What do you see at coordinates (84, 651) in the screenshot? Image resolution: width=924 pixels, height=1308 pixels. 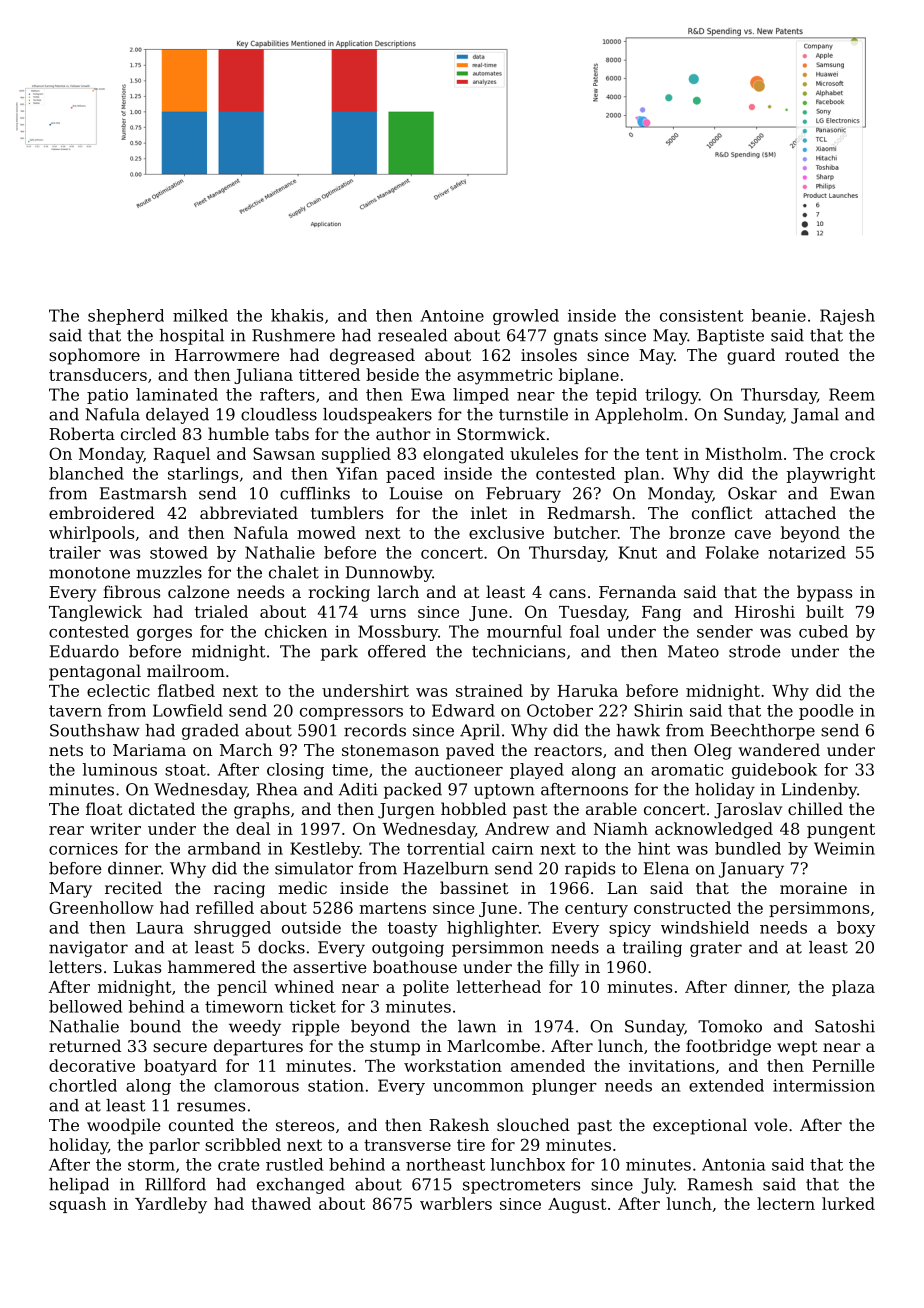 I see `Eduardo` at bounding box center [84, 651].
